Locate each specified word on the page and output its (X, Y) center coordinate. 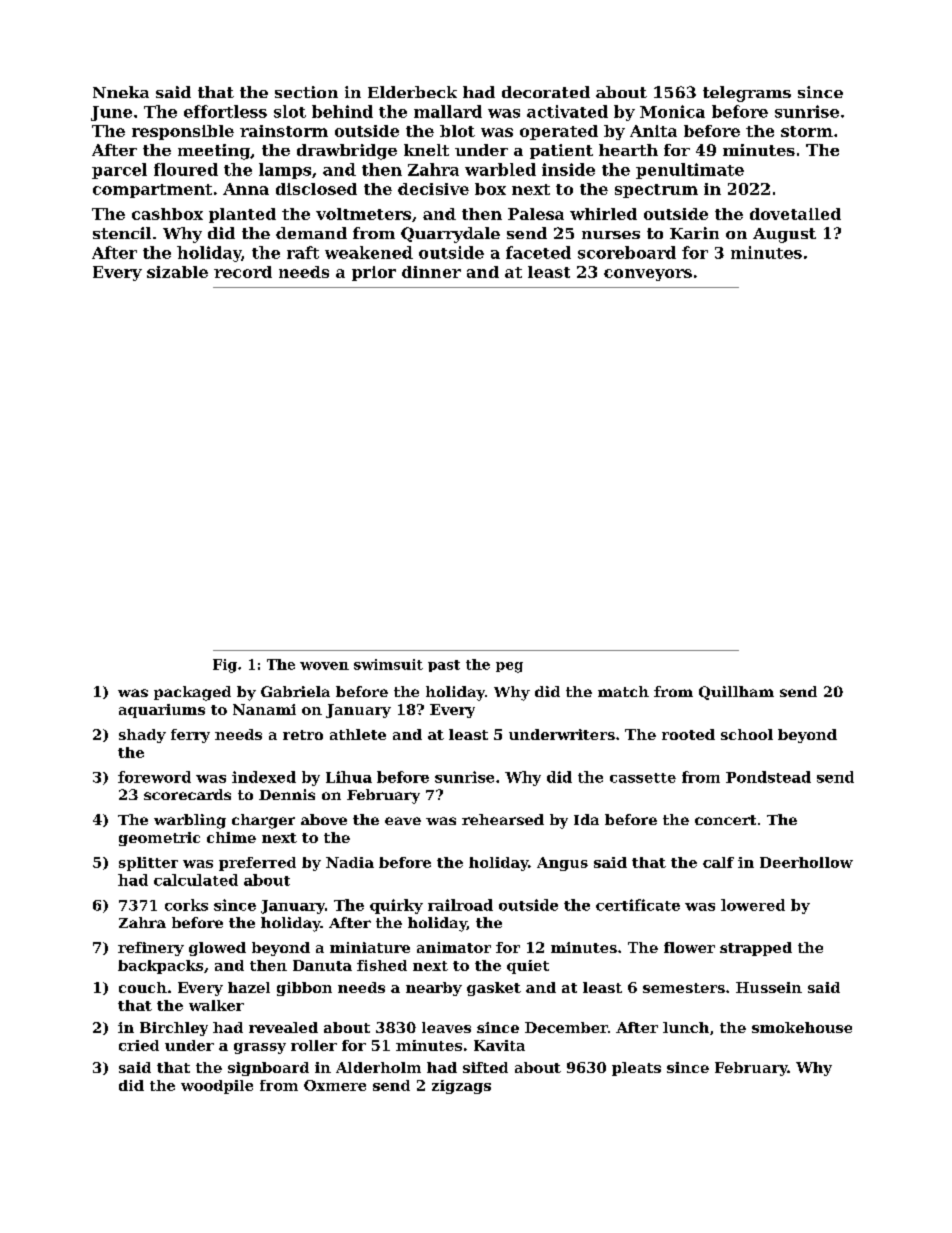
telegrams (747, 94)
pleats (636, 1069)
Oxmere (335, 1085)
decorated (546, 92)
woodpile (217, 1087)
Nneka (121, 92)
